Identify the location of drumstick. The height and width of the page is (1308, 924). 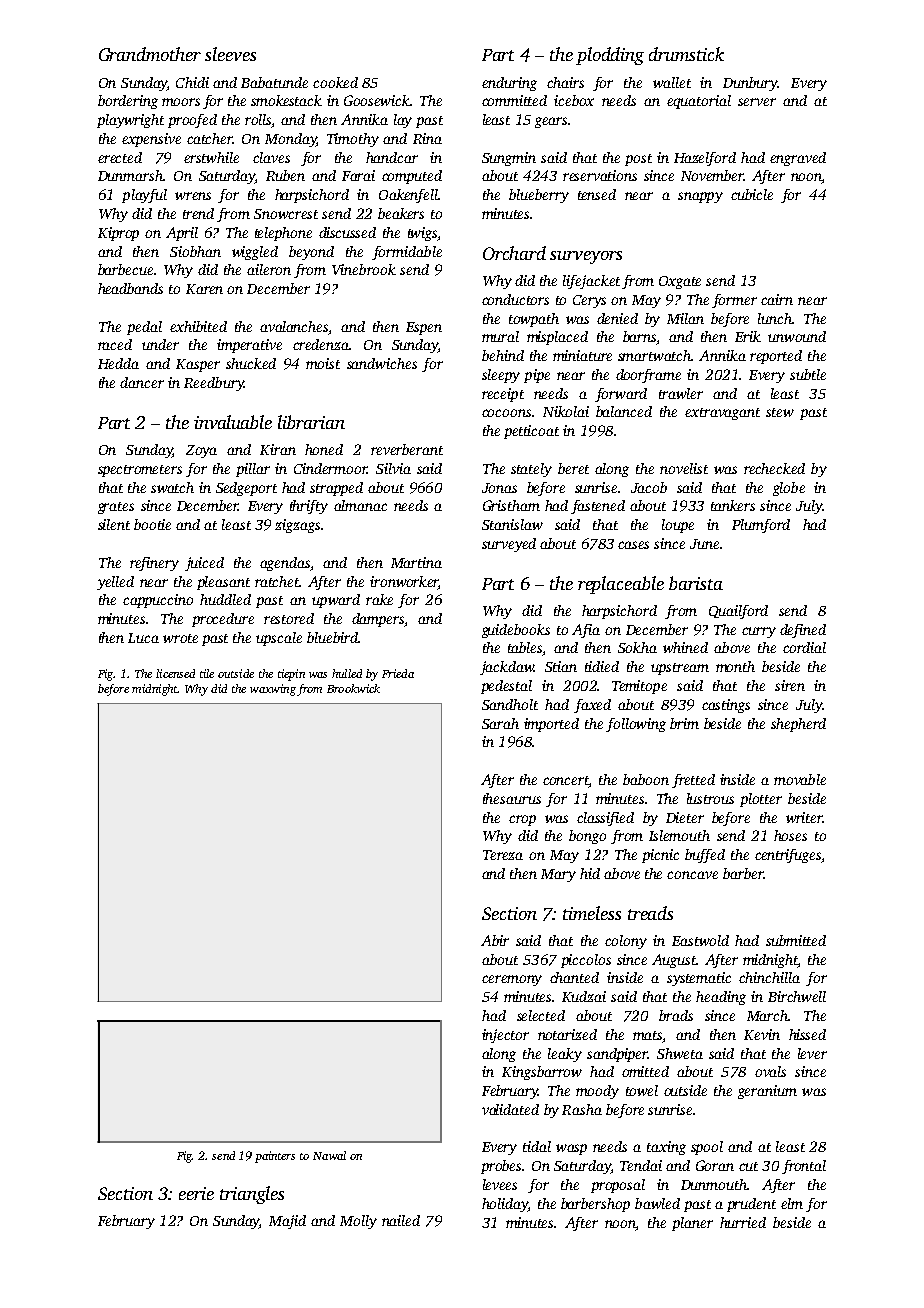
(686, 54).
